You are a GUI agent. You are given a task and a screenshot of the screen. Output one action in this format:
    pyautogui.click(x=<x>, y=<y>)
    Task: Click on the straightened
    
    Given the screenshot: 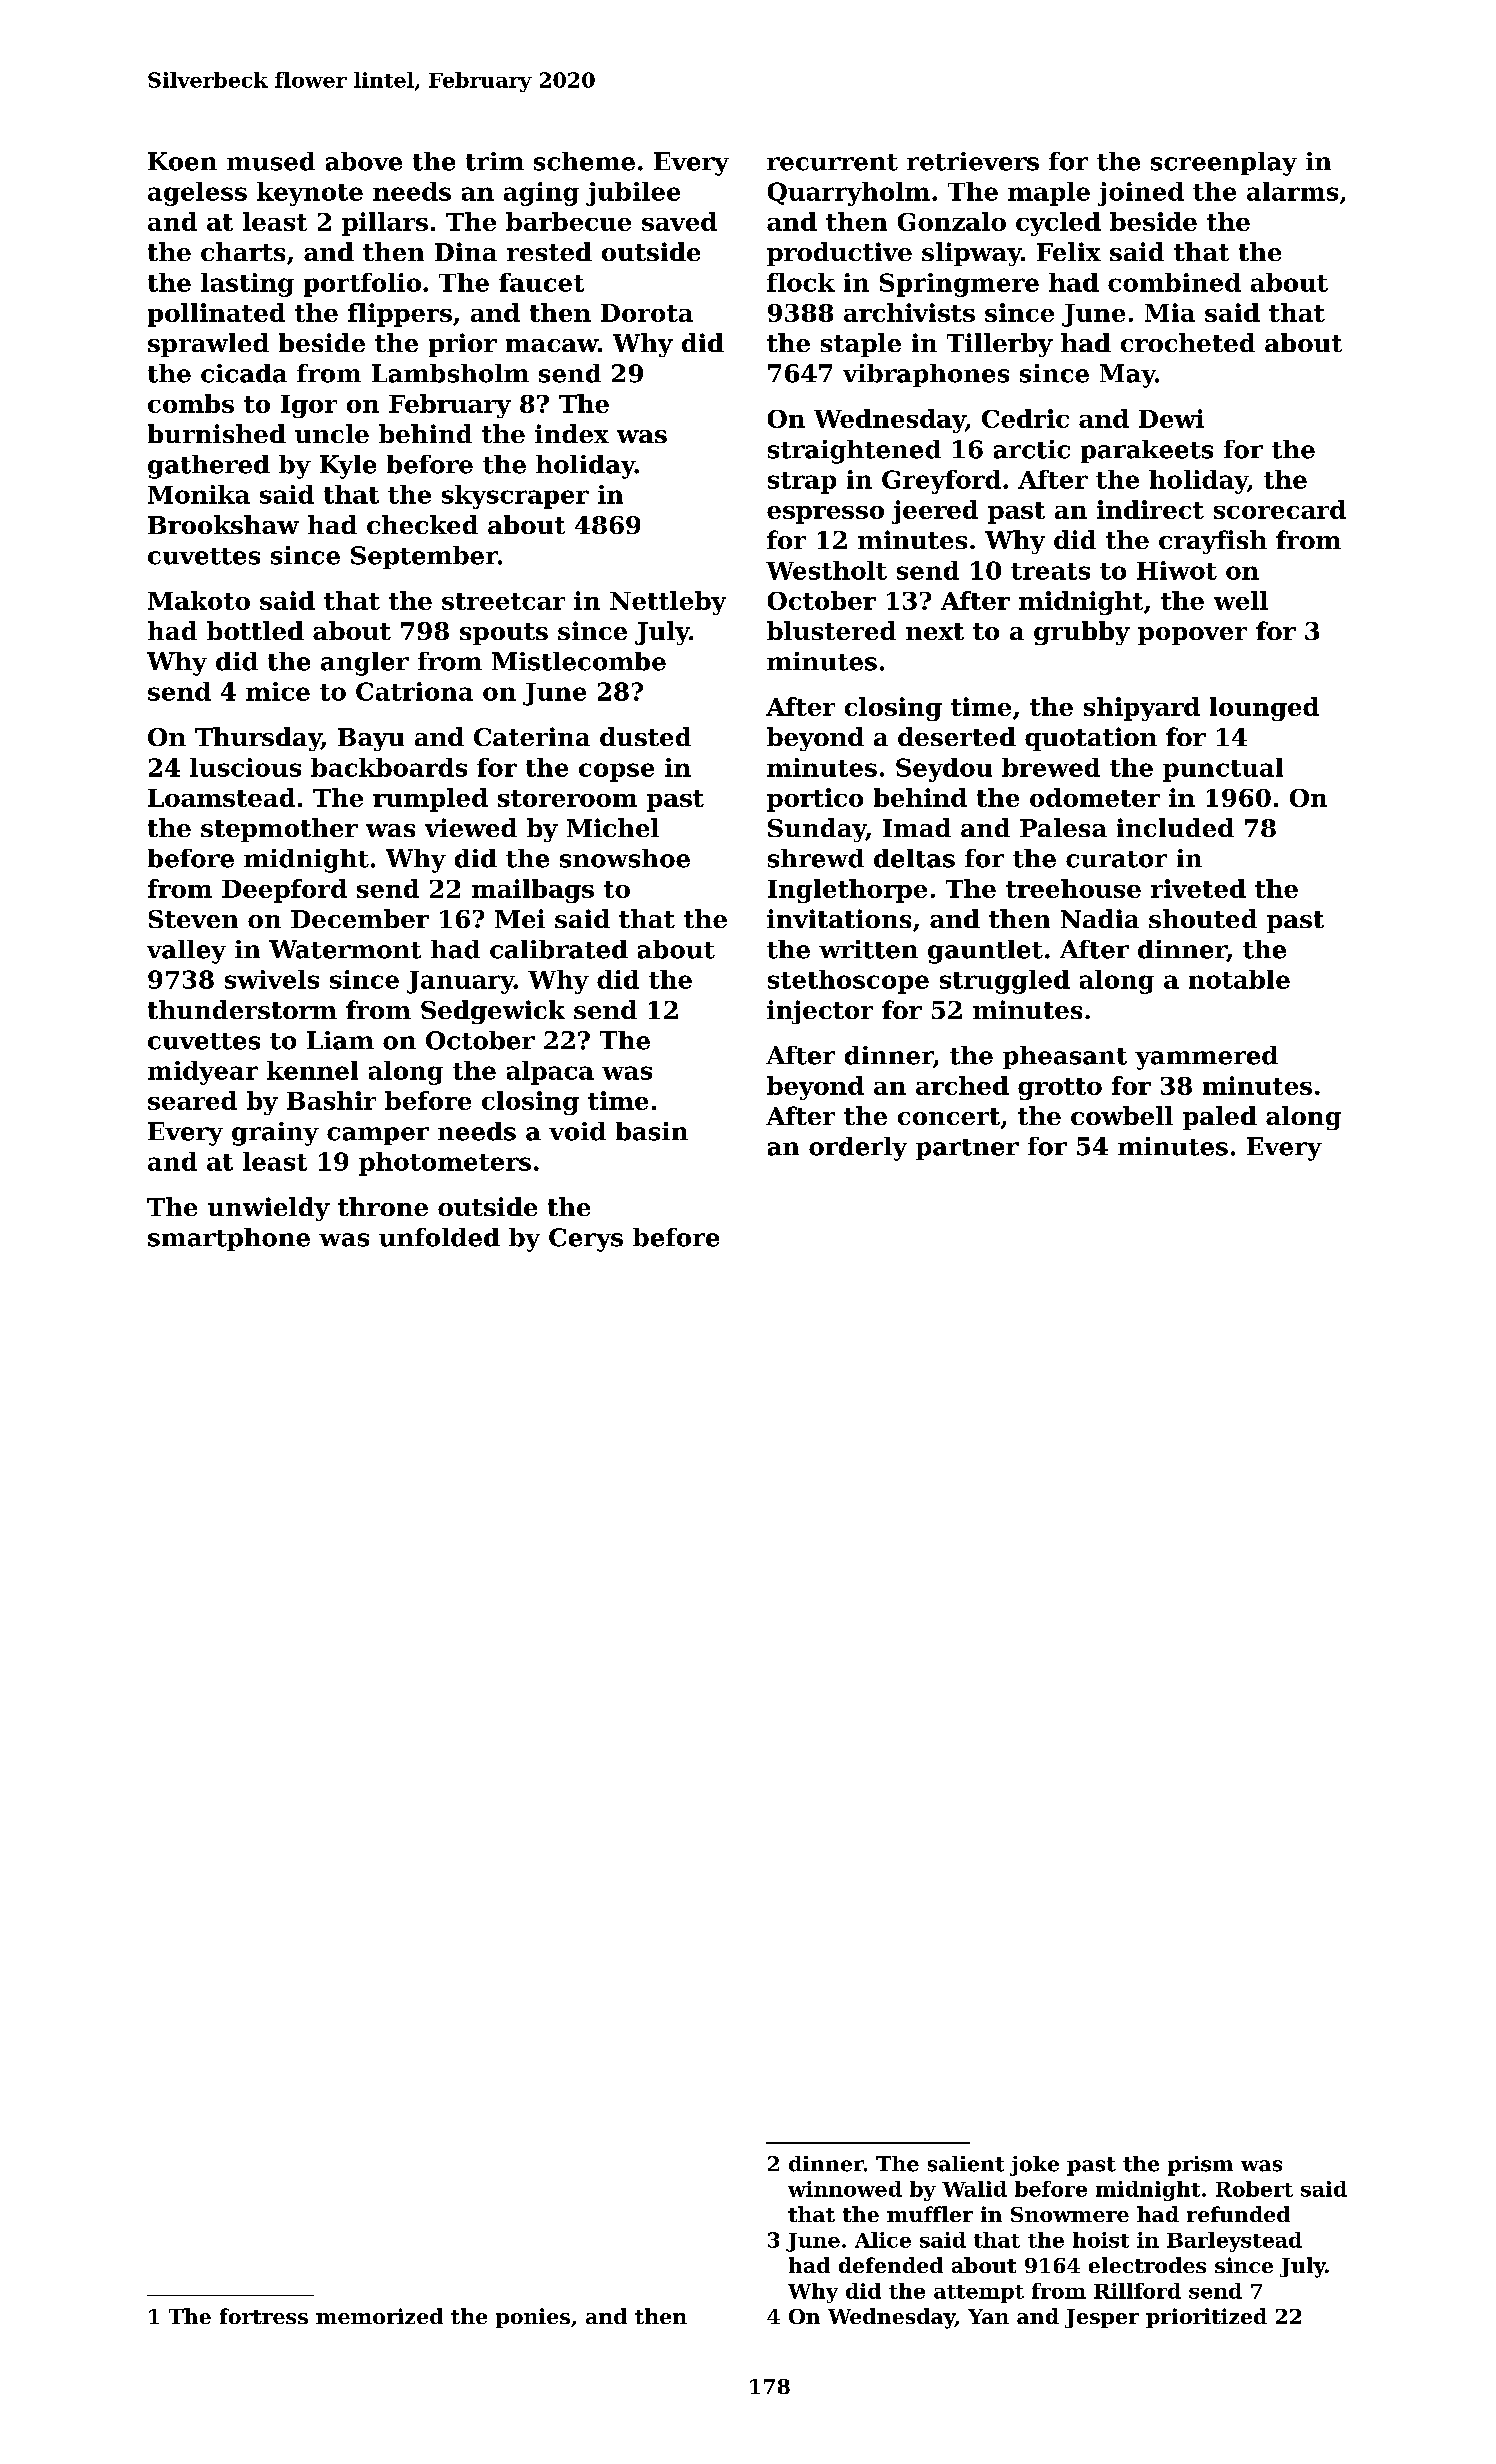 What is the action you would take?
    pyautogui.click(x=854, y=452)
